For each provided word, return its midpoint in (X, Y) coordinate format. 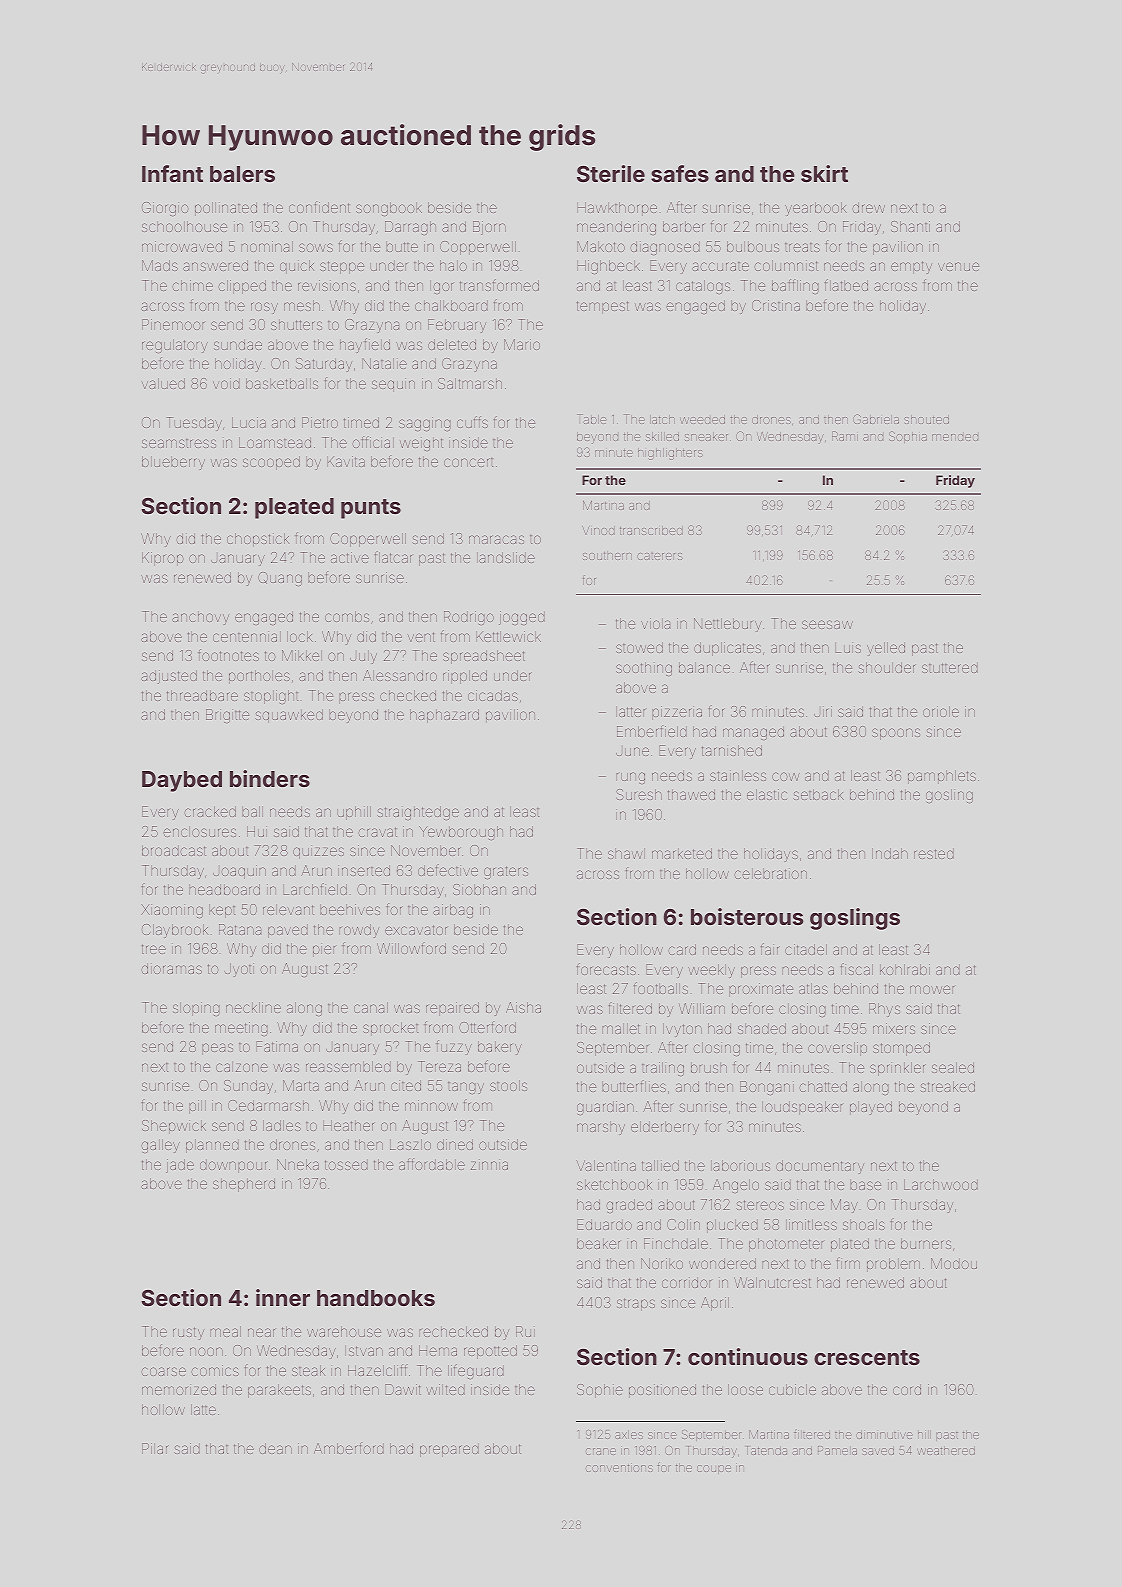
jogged (522, 618)
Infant (172, 173)
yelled (886, 649)
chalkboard (451, 305)
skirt (824, 173)
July (363, 657)
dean (275, 1448)
